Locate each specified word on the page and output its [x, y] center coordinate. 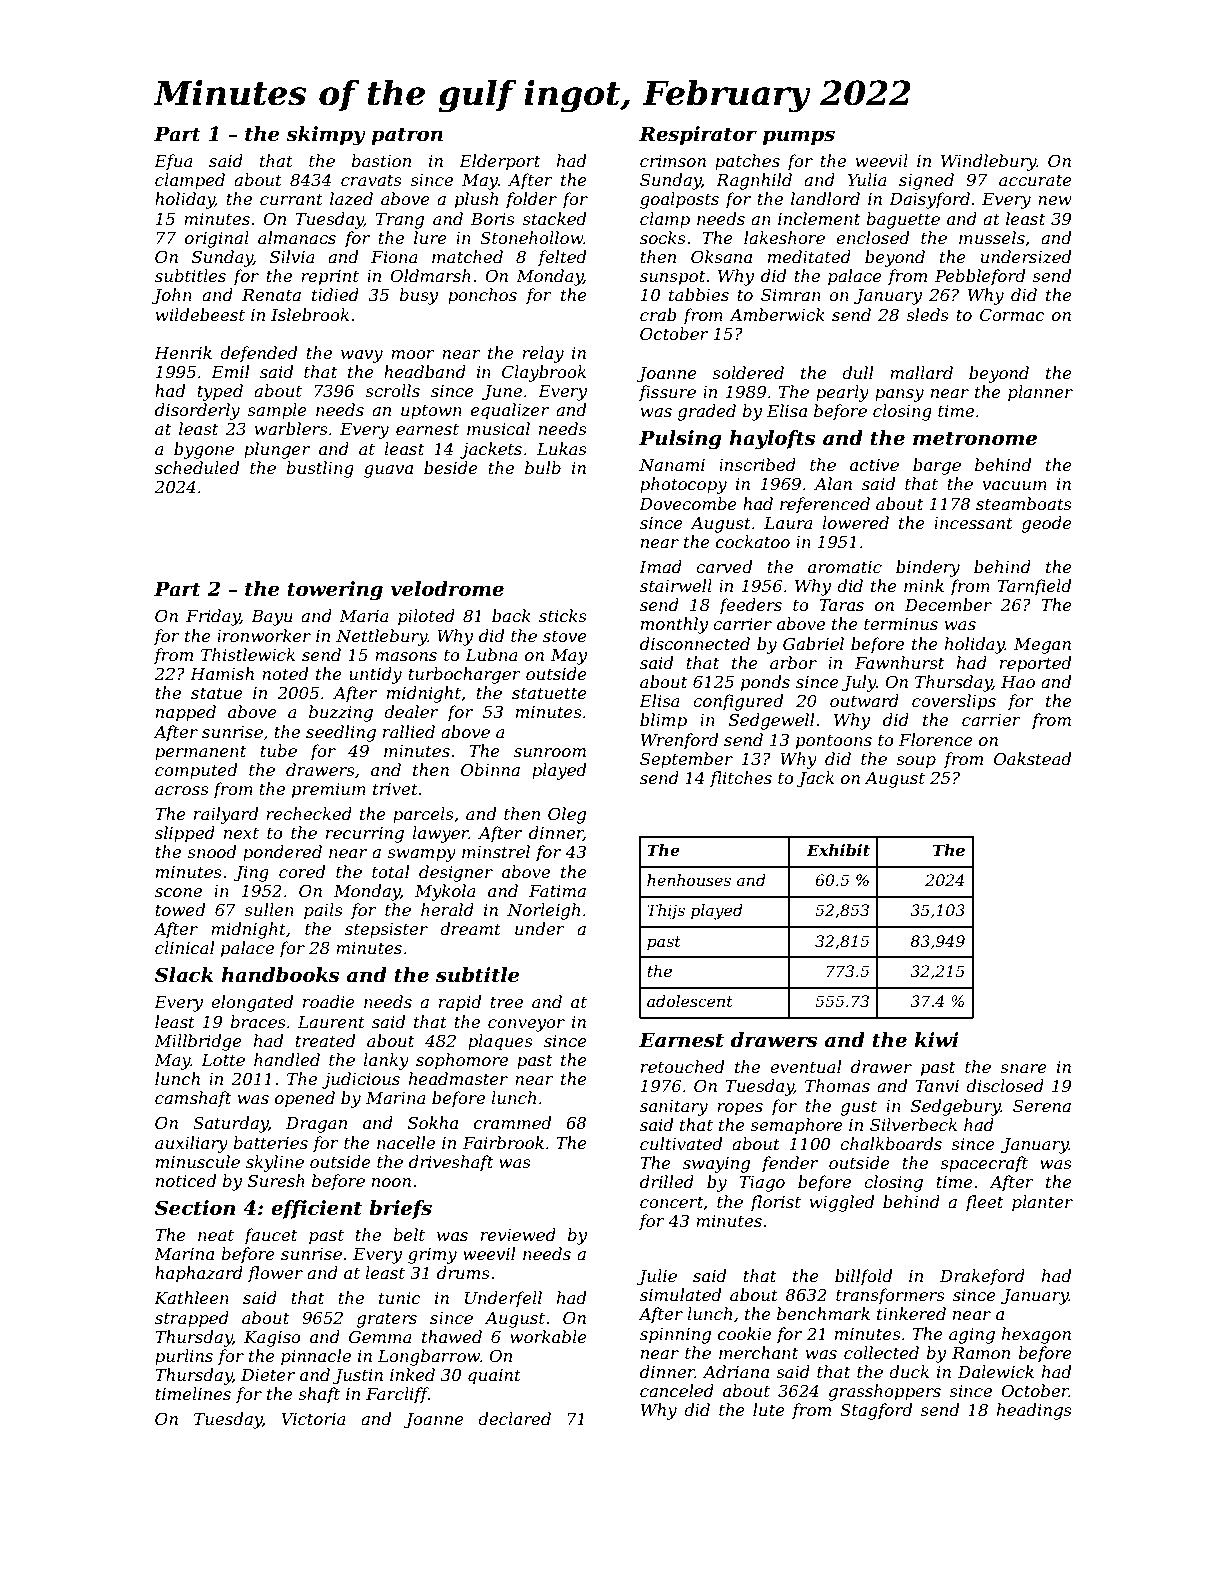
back [511, 615]
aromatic [845, 567]
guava [388, 471]
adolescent [690, 1001]
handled [287, 1059]
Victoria [313, 1419]
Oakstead [1032, 758]
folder [531, 200]
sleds [927, 314]
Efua [173, 162]
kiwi [936, 1039]
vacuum [1015, 485]
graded [707, 412]
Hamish [222, 673]
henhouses [689, 880]
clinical [184, 947]
